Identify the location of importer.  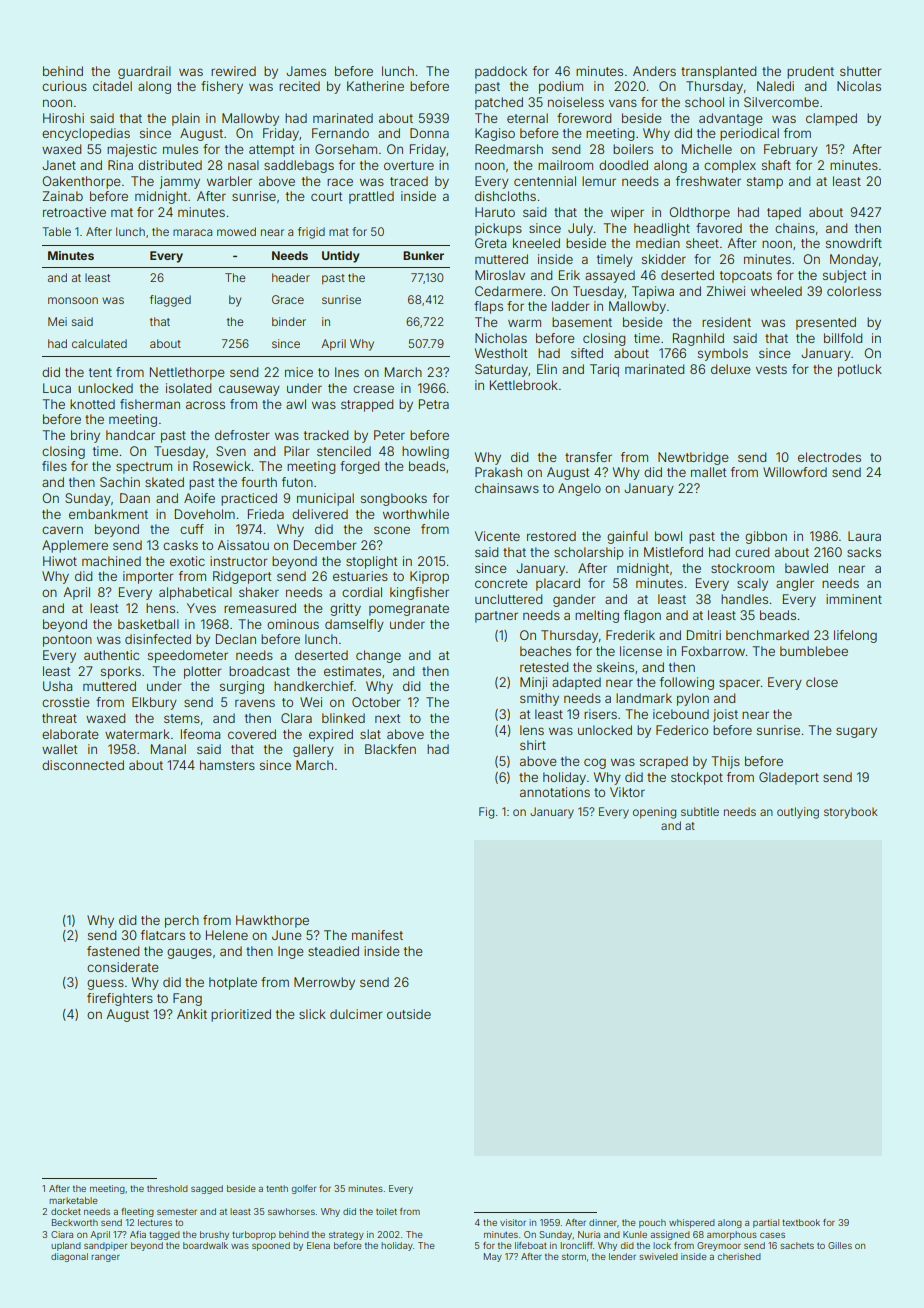
(148, 577).
